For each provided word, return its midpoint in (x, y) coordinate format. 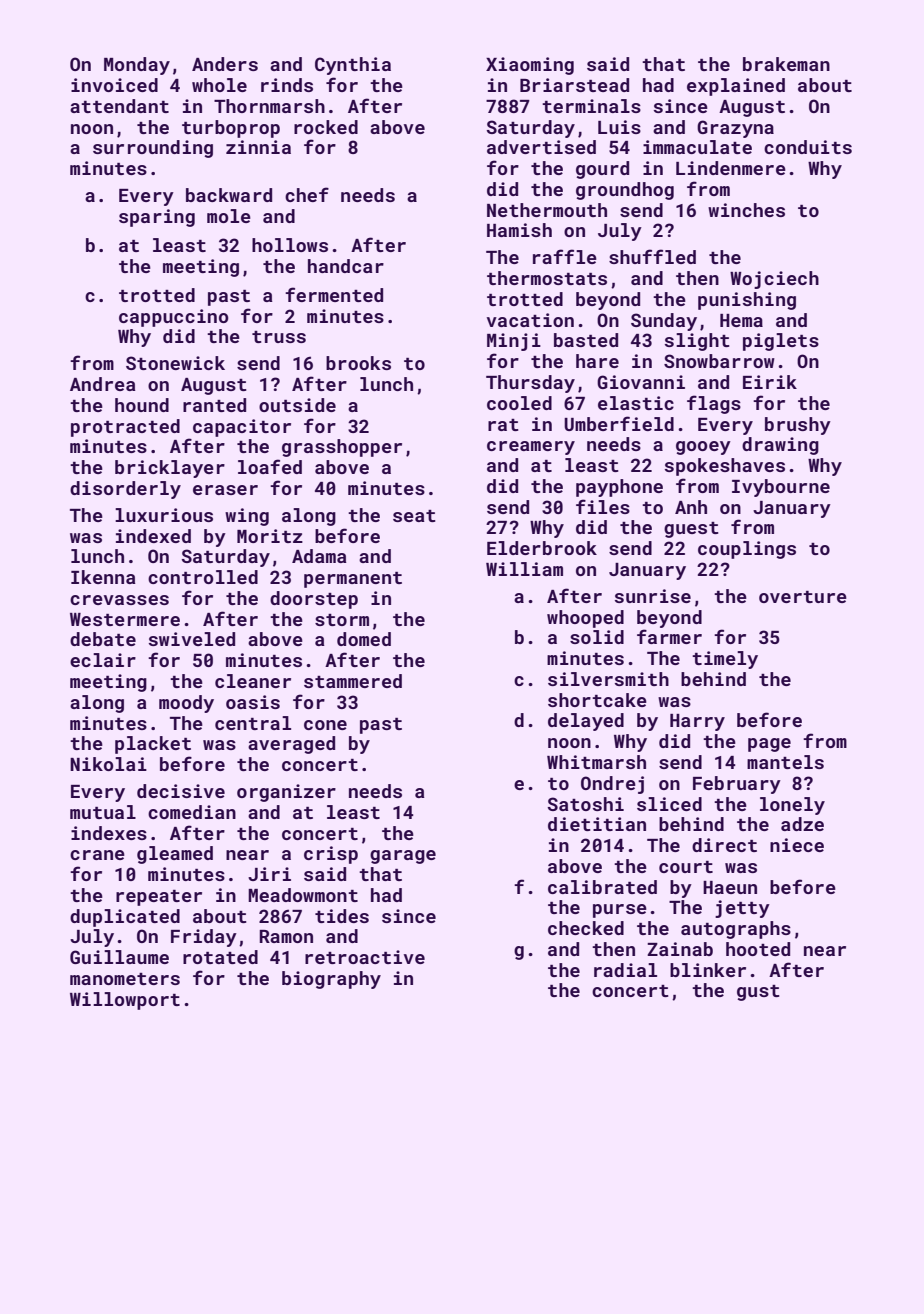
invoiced (114, 85)
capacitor (242, 428)
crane (97, 855)
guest (691, 530)
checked (586, 928)
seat (414, 516)
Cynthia (353, 66)
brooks (358, 363)
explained (736, 87)
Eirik (770, 382)
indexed (153, 536)
